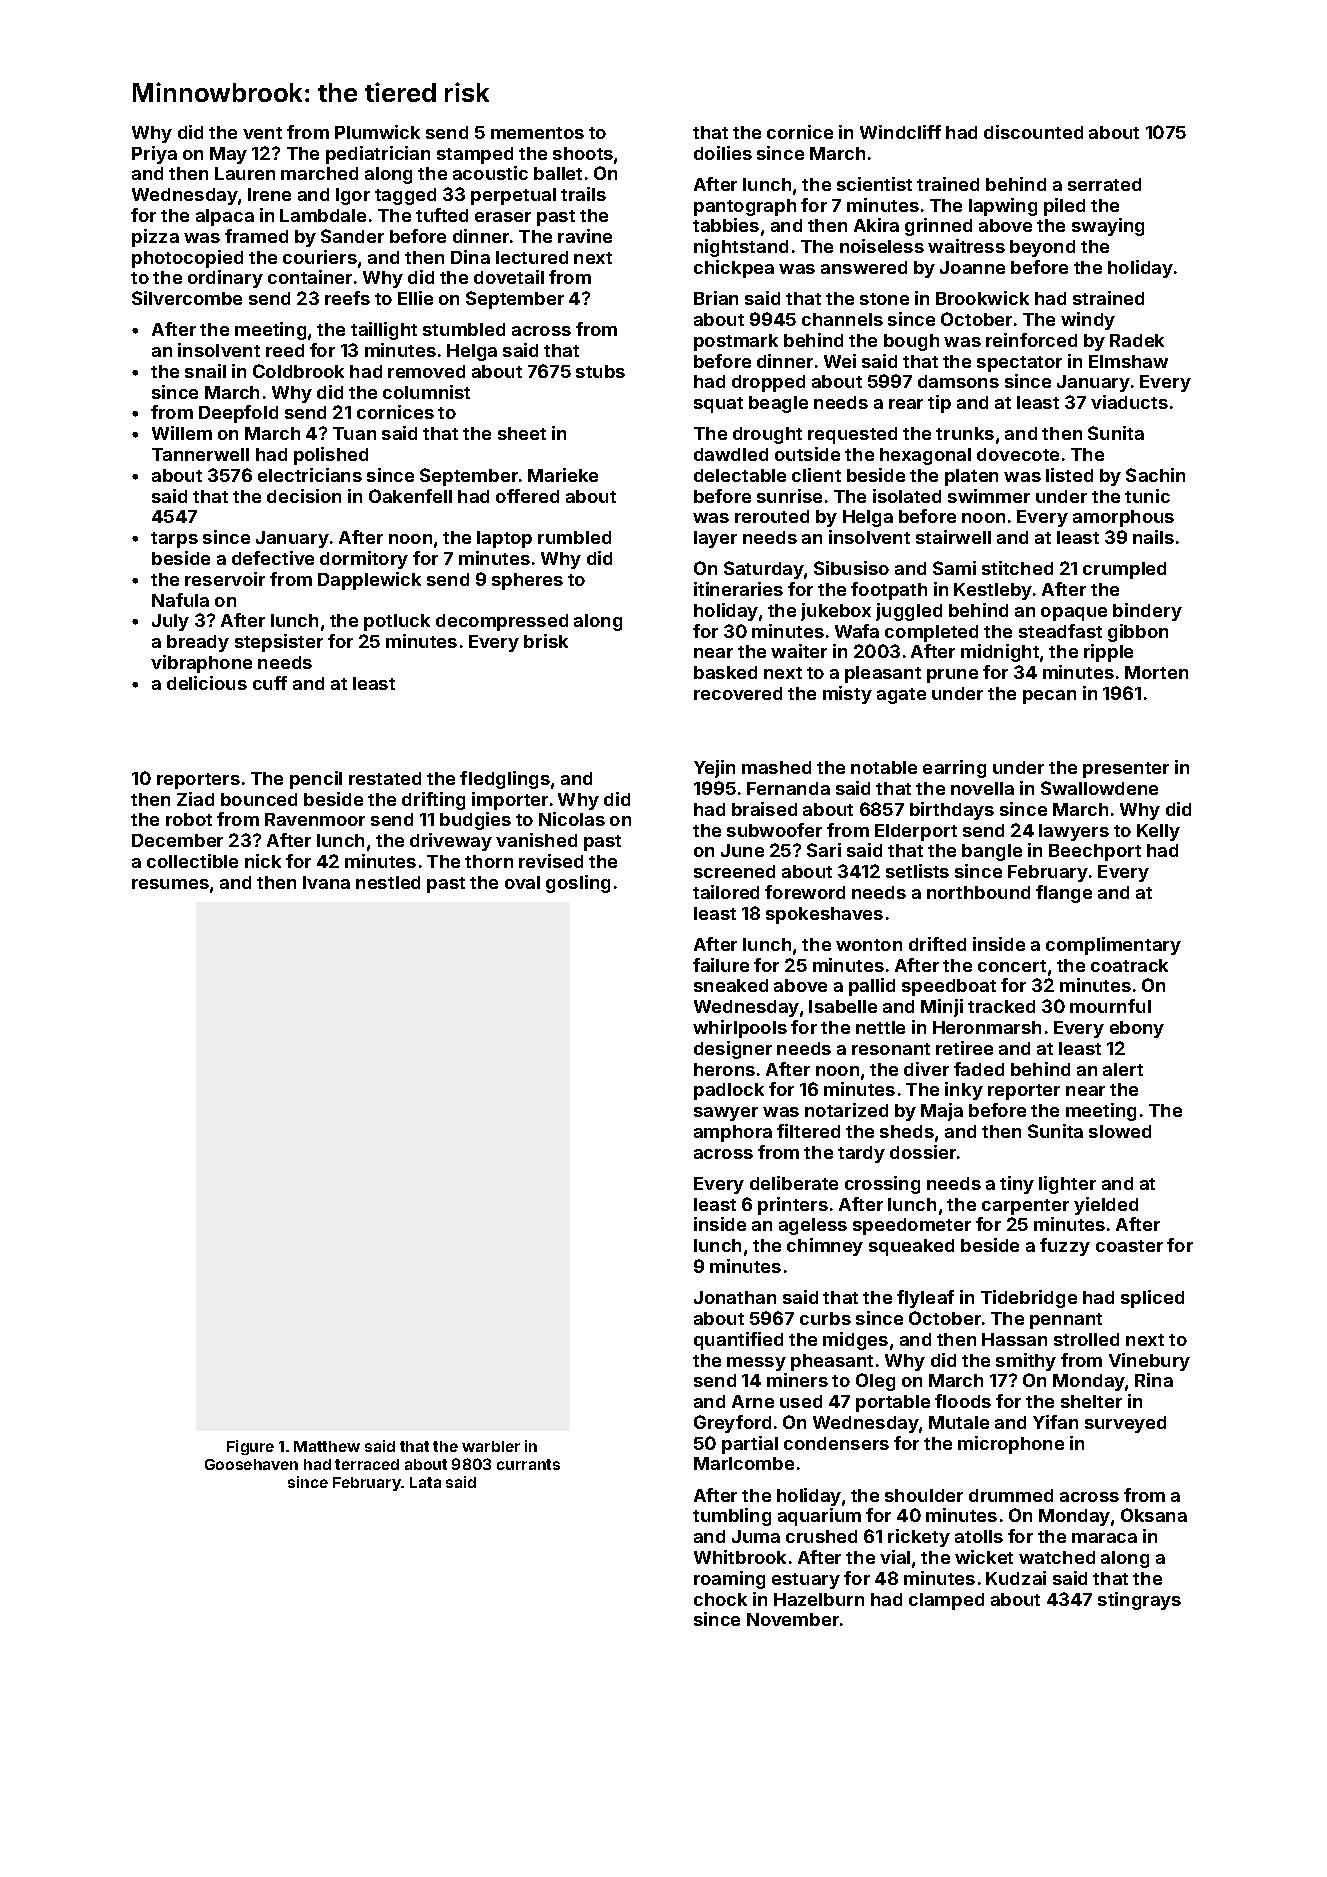 This screenshot has width=1327, height=1877. I want to click on basked, so click(725, 672).
